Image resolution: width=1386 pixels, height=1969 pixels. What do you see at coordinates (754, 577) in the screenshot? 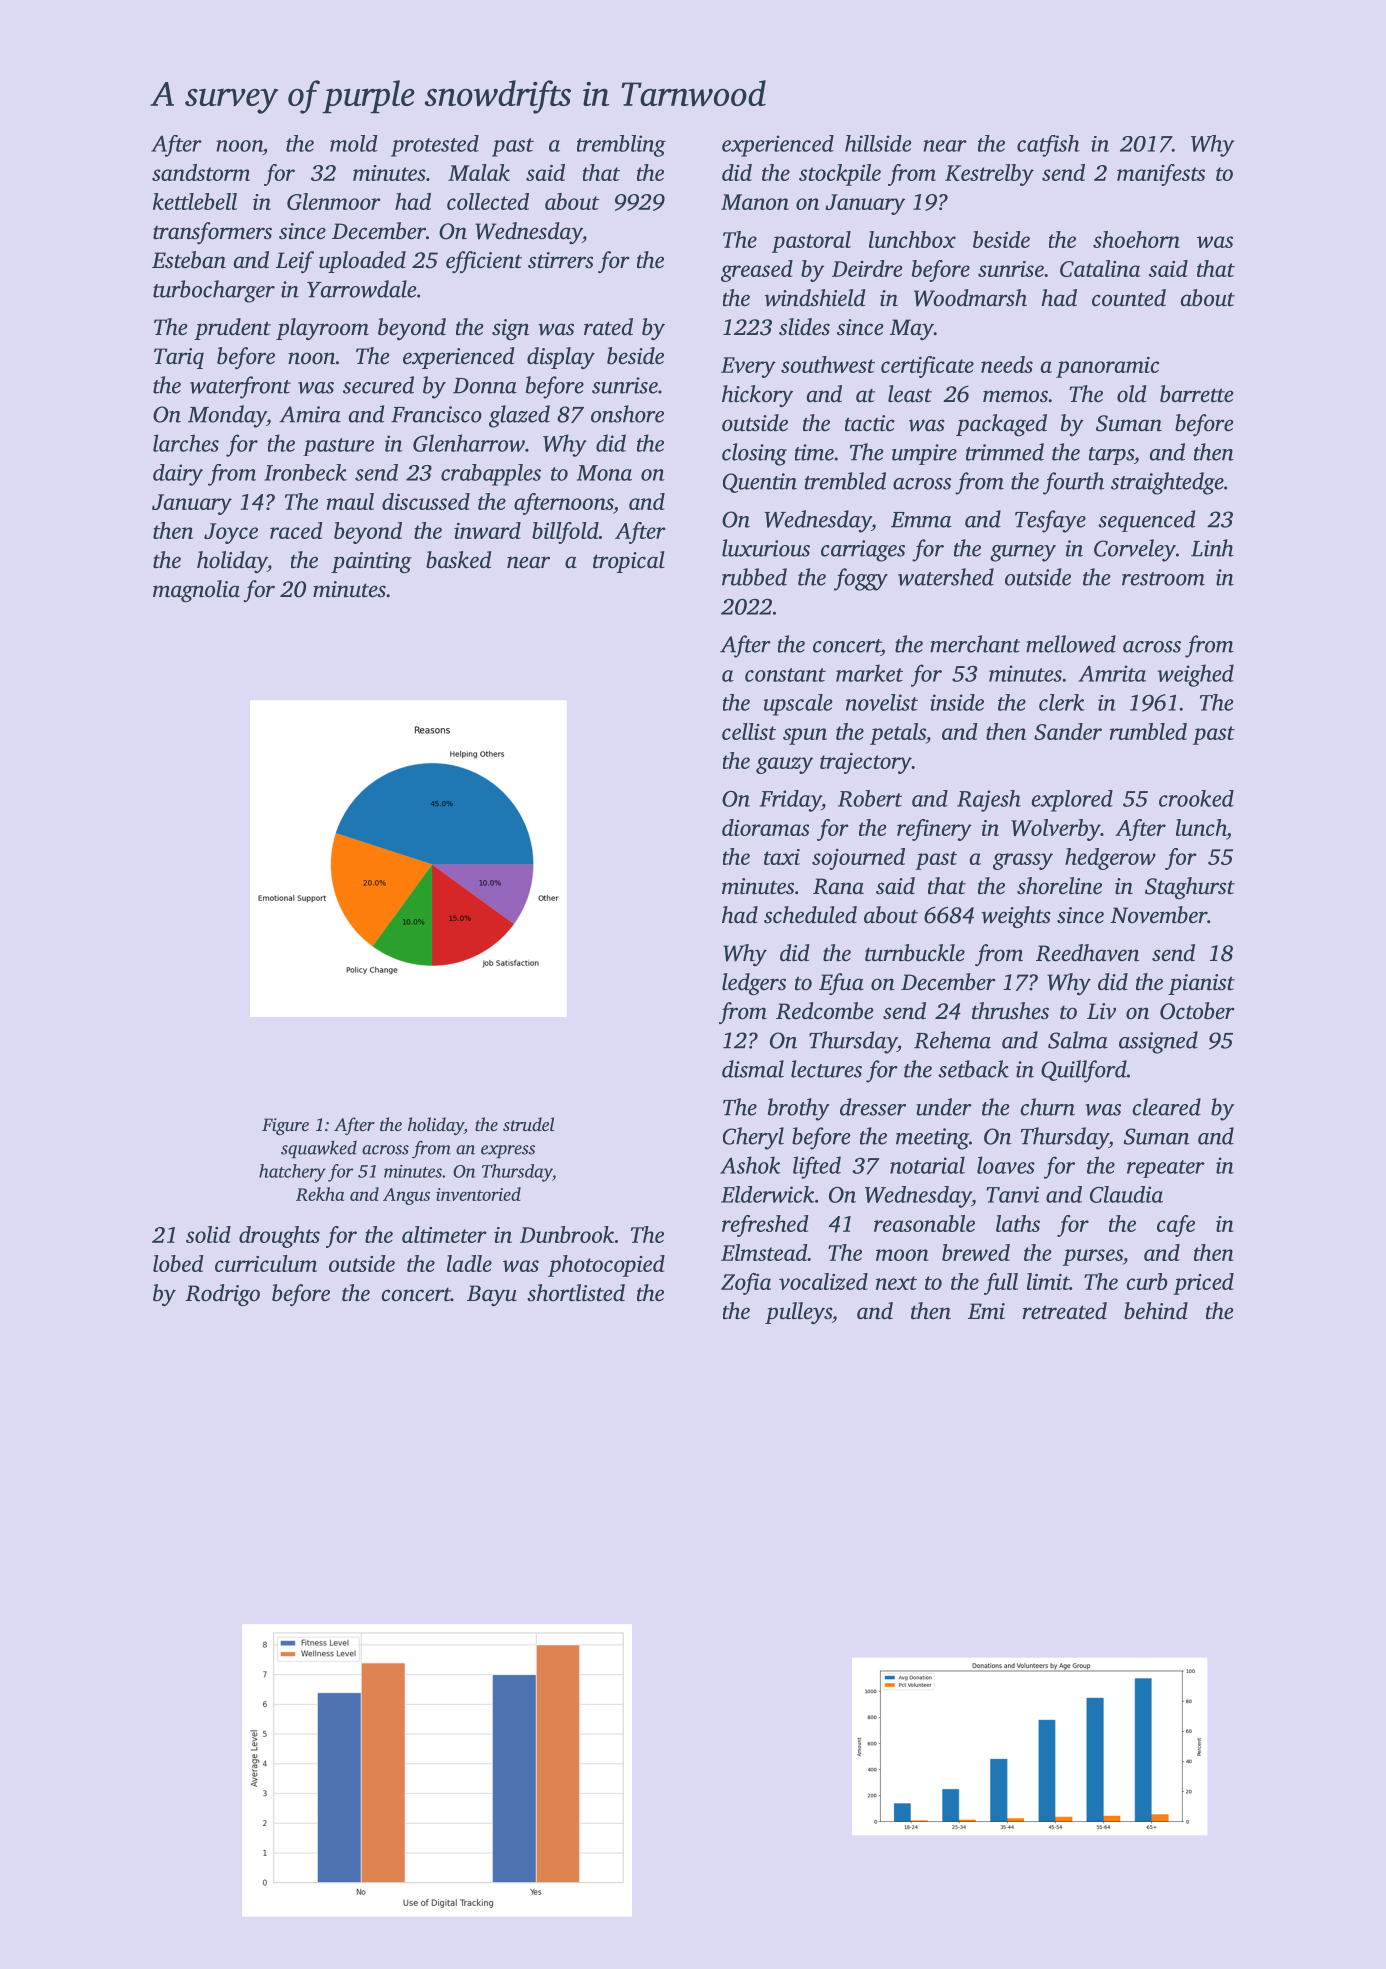
I see `rubbed` at bounding box center [754, 577].
